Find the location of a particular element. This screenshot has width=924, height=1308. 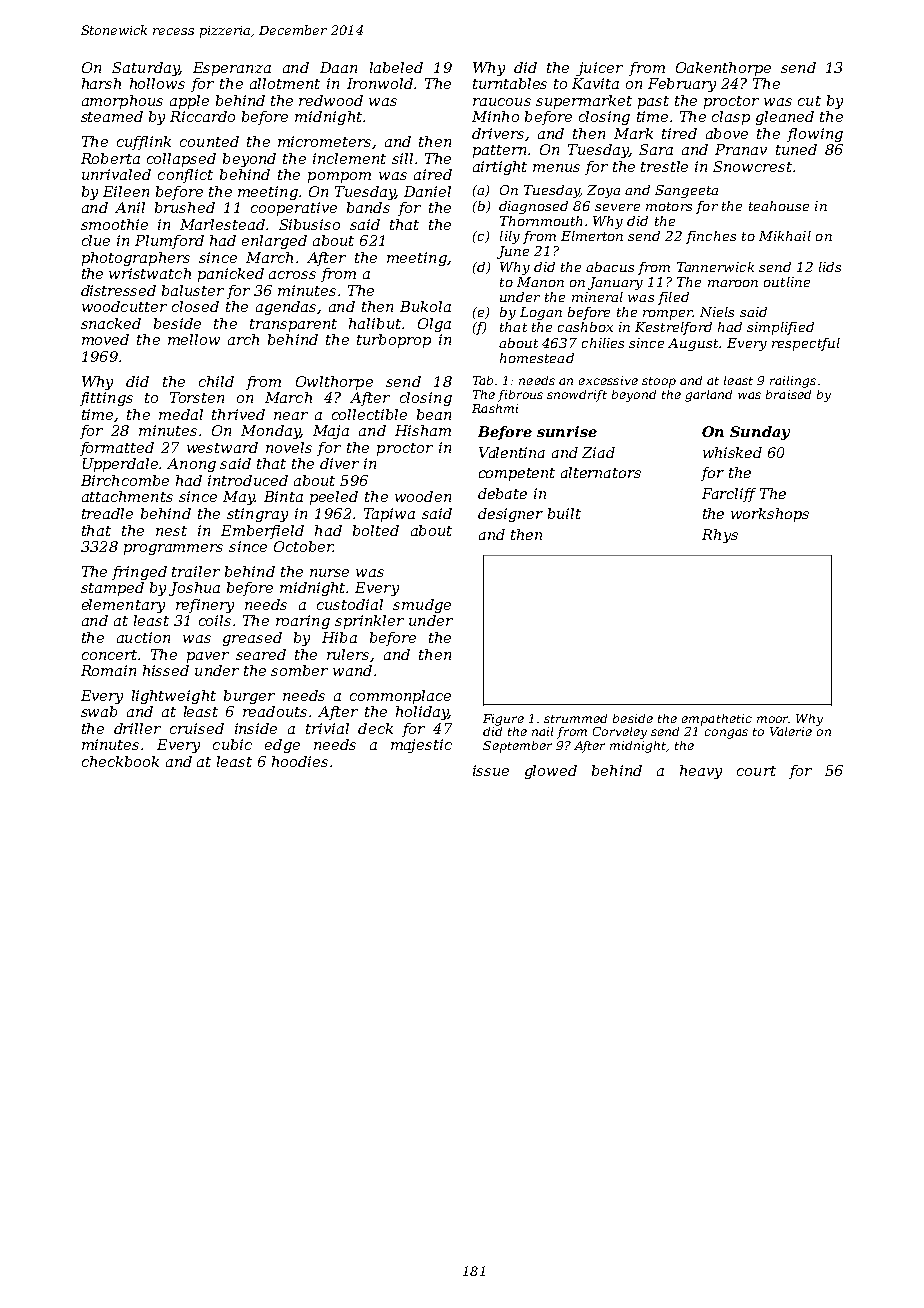

programmers is located at coordinates (173, 549).
